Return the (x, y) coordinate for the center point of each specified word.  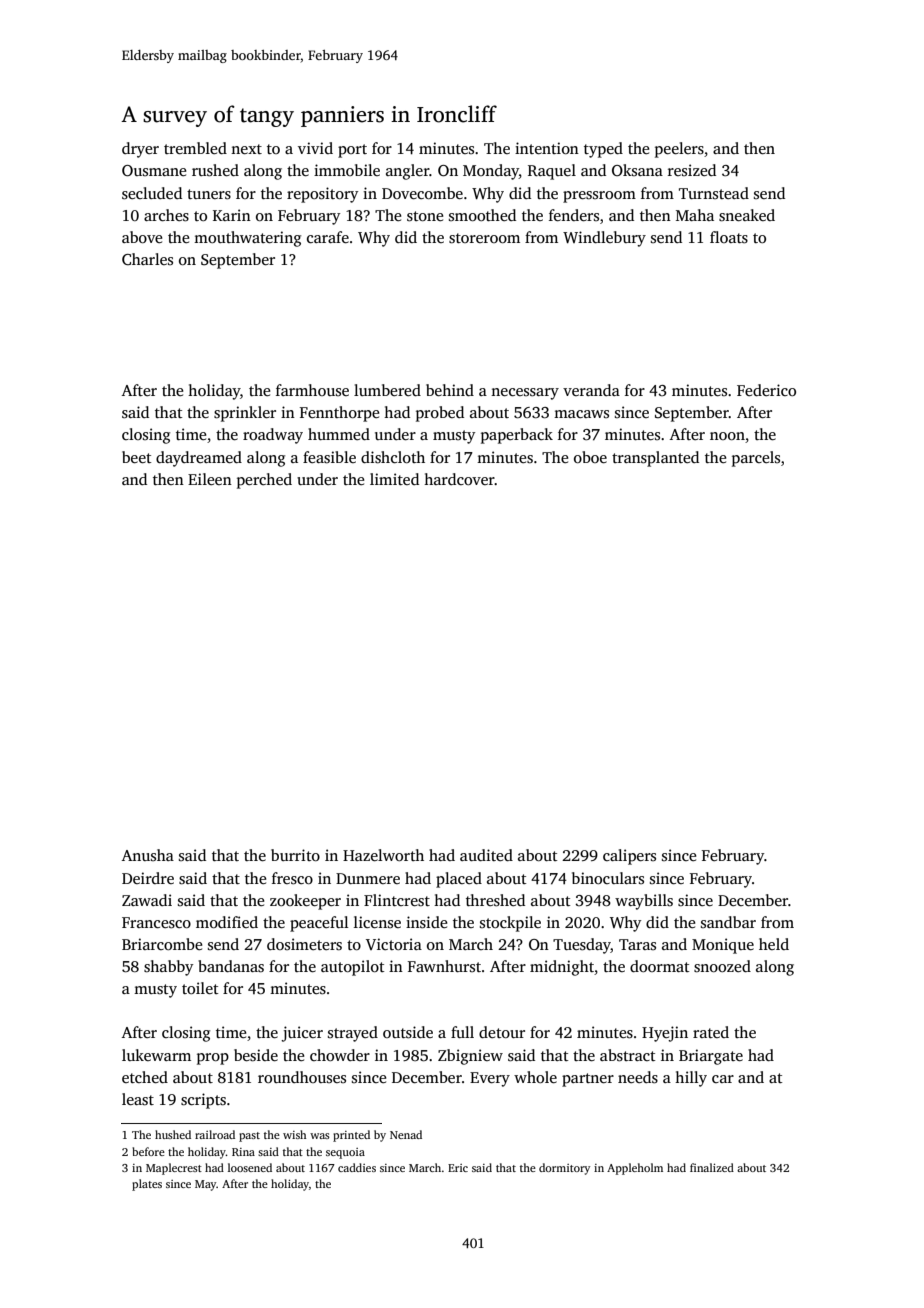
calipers (629, 857)
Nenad (406, 1134)
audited (486, 855)
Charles (147, 259)
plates (147, 1185)
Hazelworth (383, 855)
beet (136, 457)
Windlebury (604, 239)
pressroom (599, 197)
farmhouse (312, 390)
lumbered (387, 390)
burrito (295, 855)
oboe (590, 457)
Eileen (210, 479)
